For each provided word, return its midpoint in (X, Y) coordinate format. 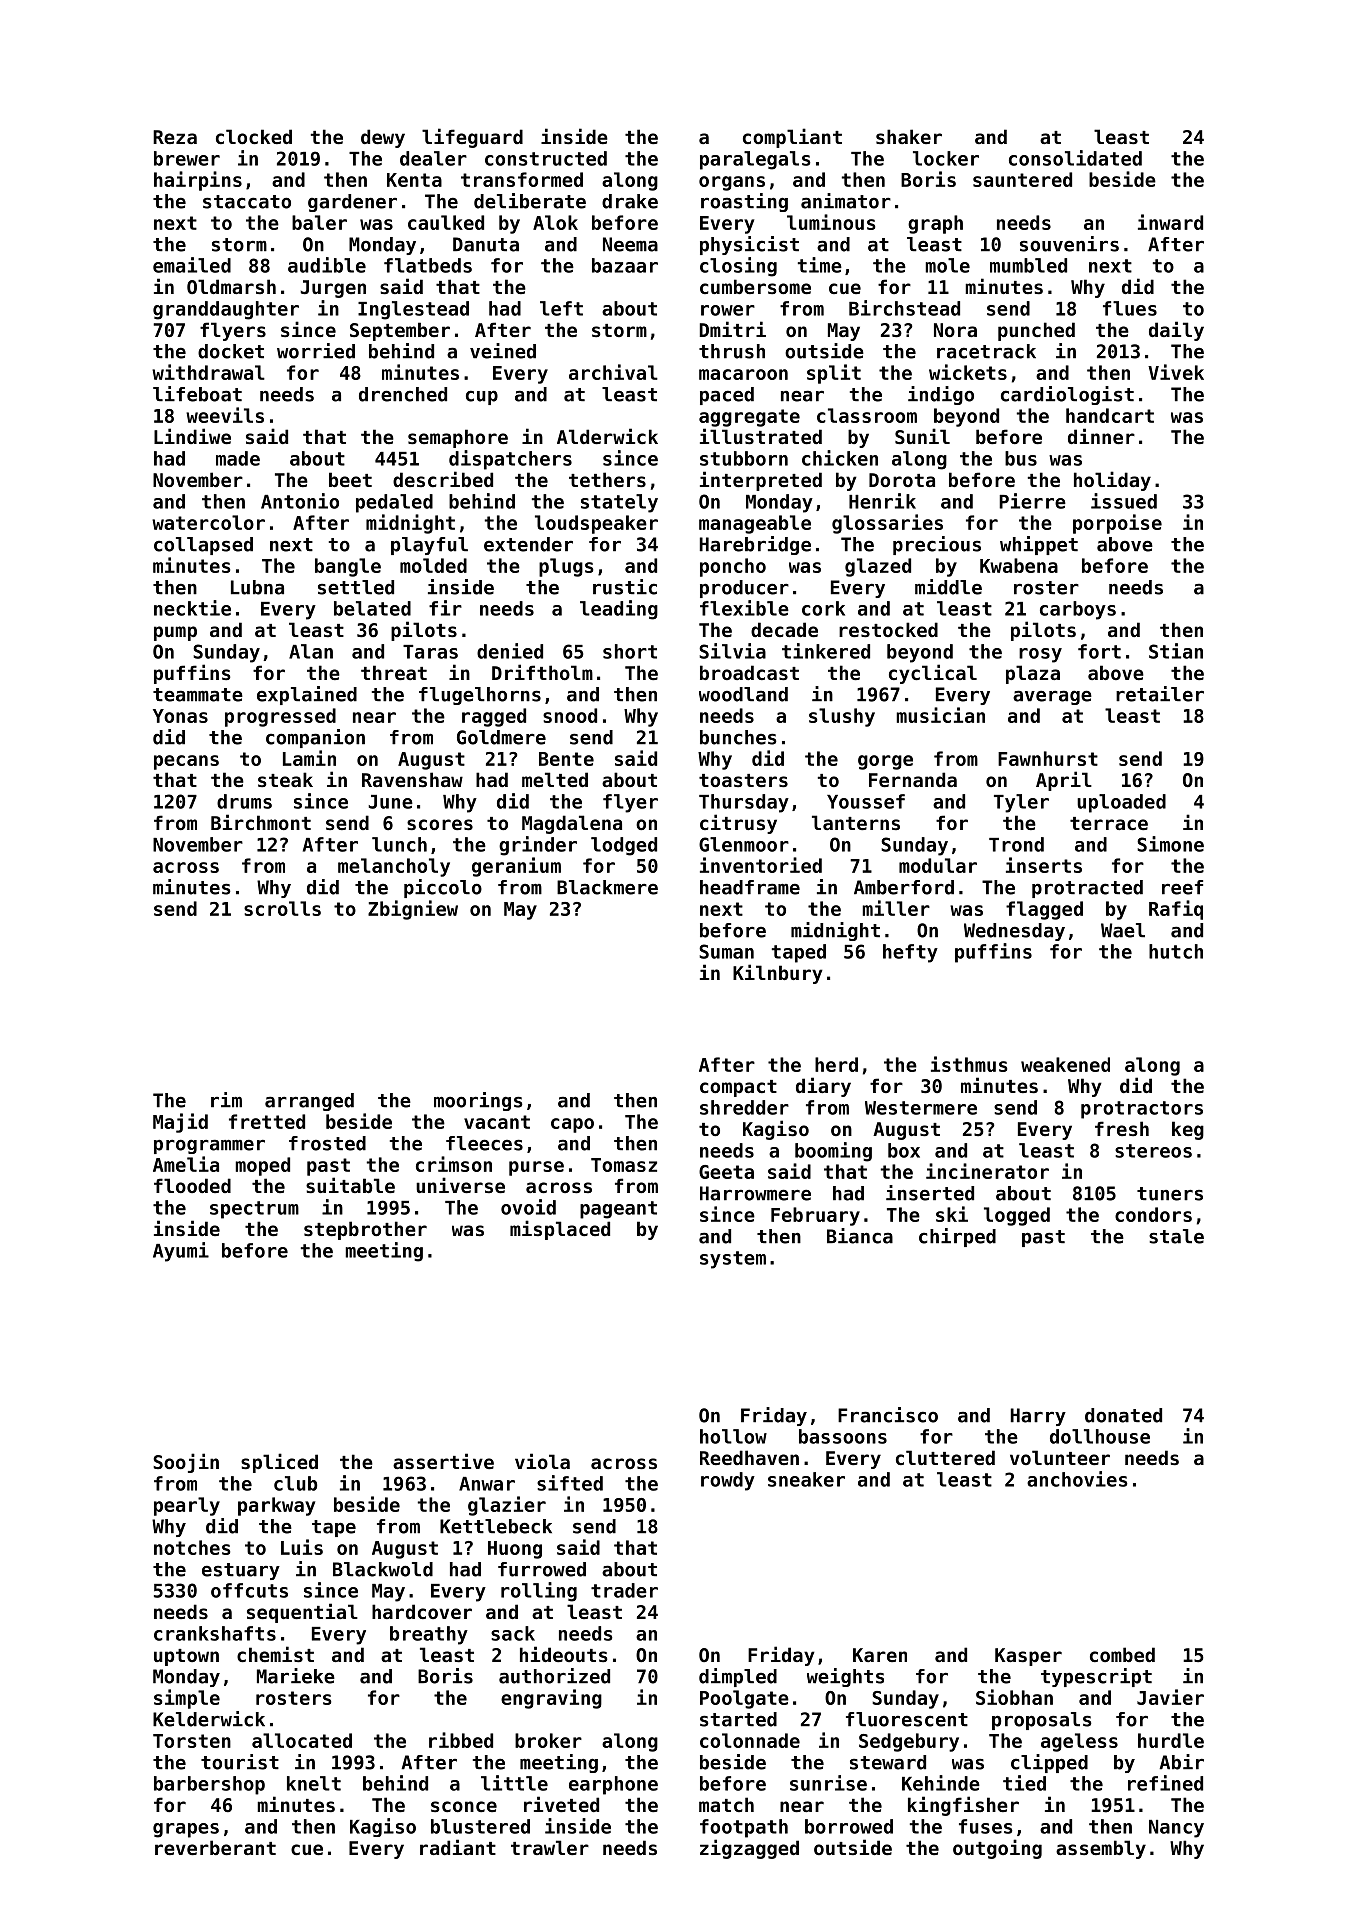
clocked (254, 136)
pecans (186, 762)
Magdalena (572, 824)
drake (630, 201)
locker (946, 158)
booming (833, 1152)
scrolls (282, 908)
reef (1182, 887)
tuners (1170, 1194)
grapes (186, 1830)
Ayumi (181, 1252)
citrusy (738, 824)
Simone (1170, 844)
